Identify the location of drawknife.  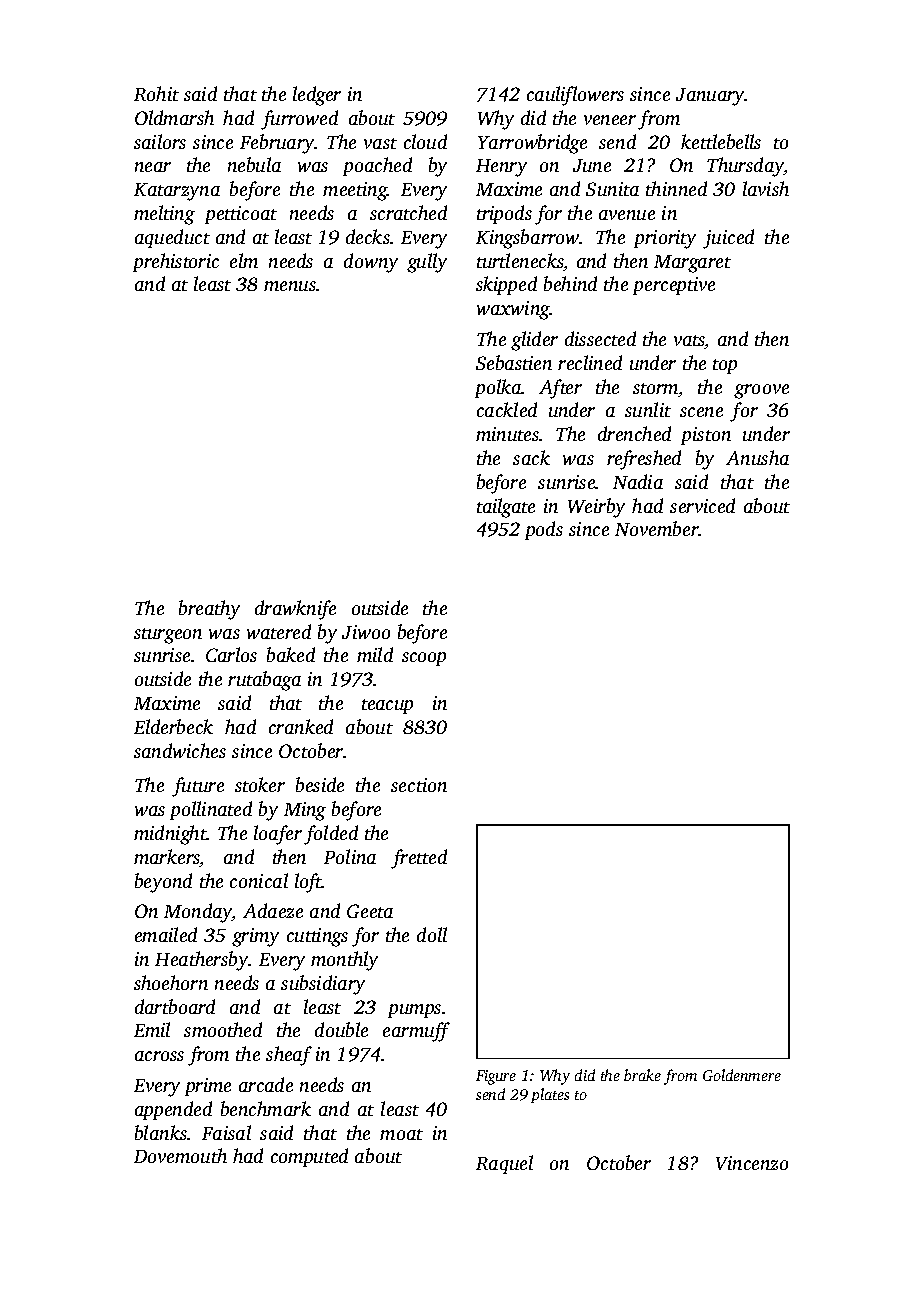
(295, 610).
